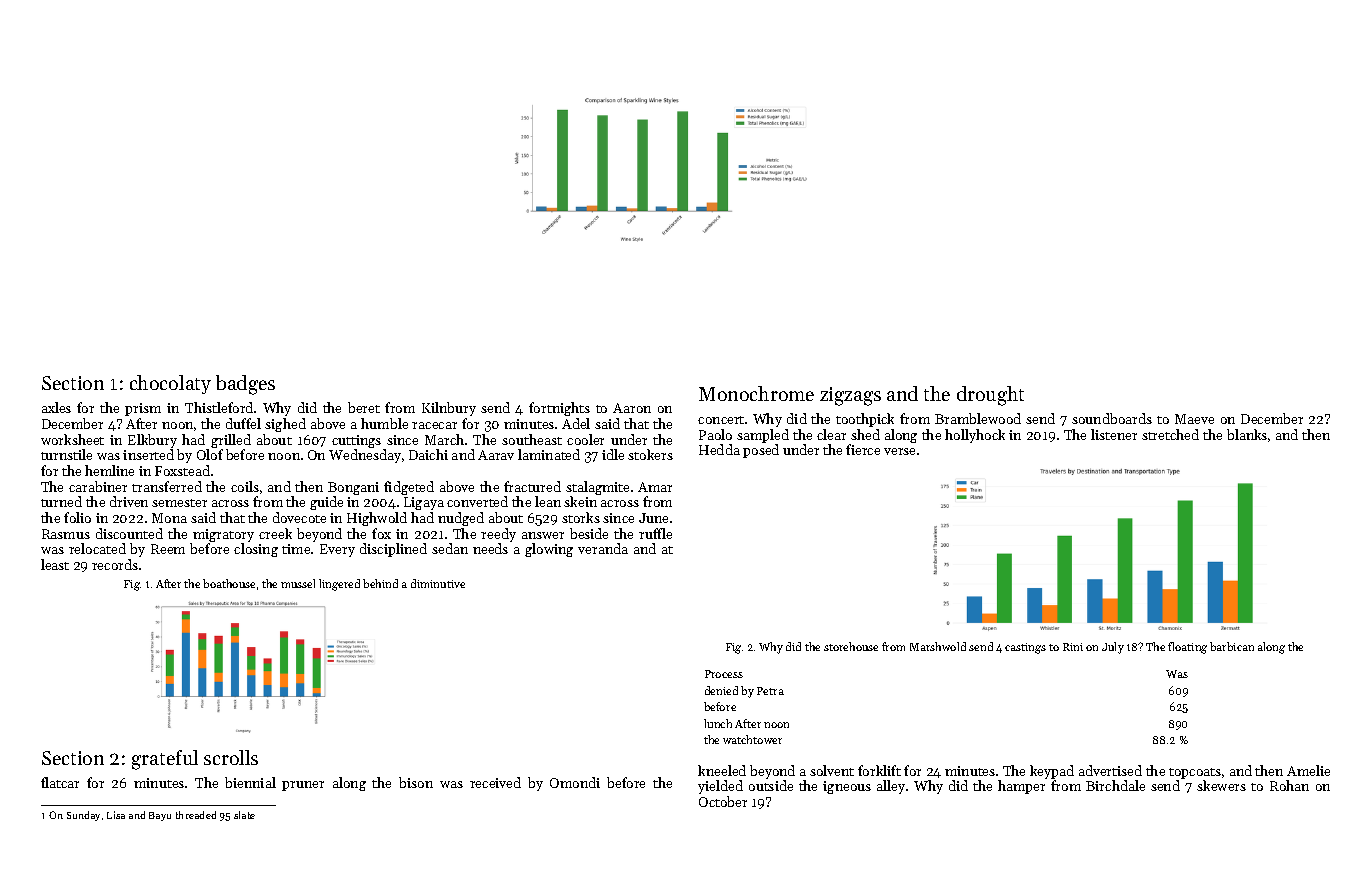  I want to click on drought, so click(990, 396).
